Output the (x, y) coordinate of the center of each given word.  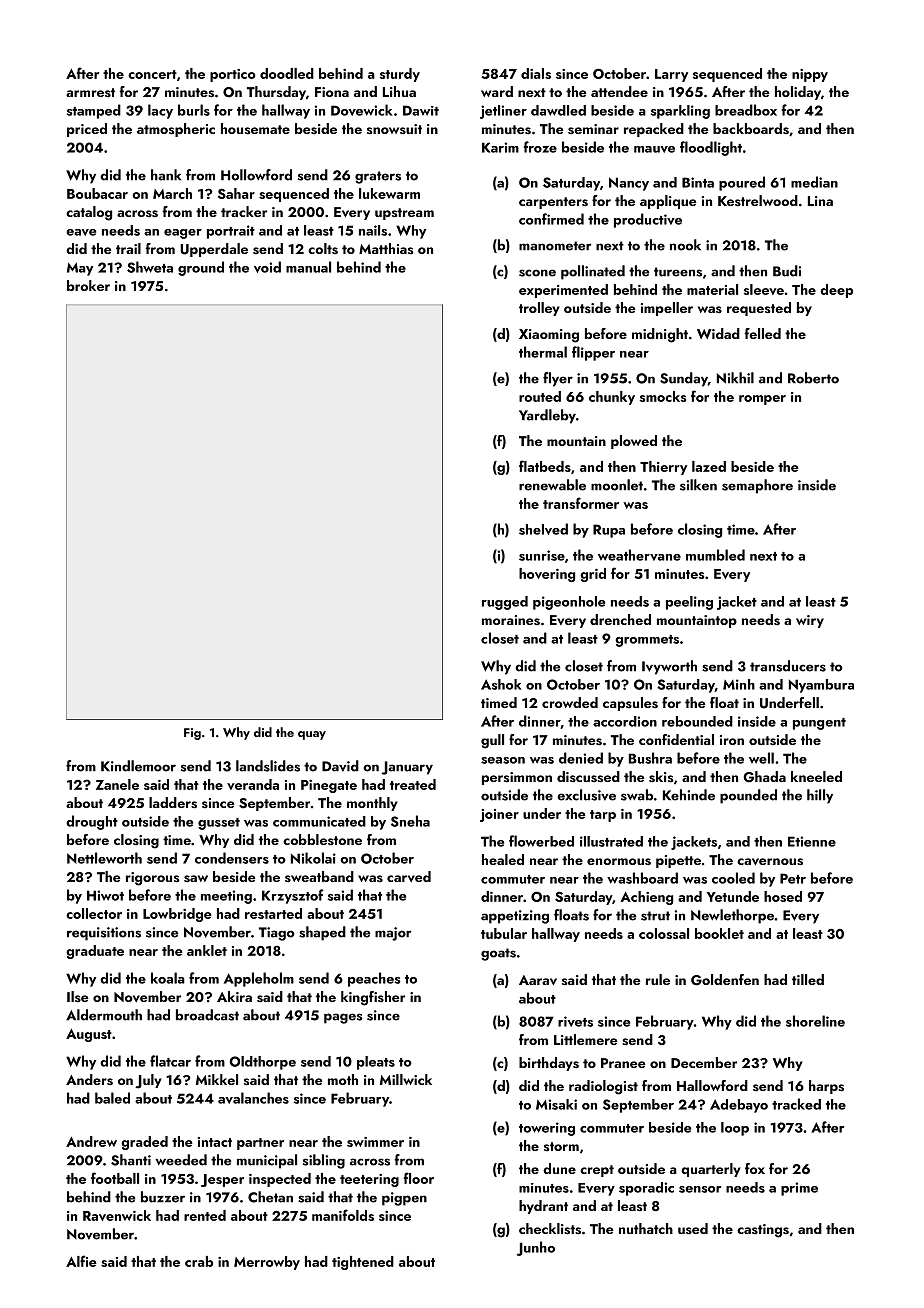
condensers (232, 858)
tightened (363, 1263)
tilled (808, 979)
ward (497, 91)
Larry (671, 75)
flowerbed (541, 841)
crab (199, 1261)
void (267, 267)
